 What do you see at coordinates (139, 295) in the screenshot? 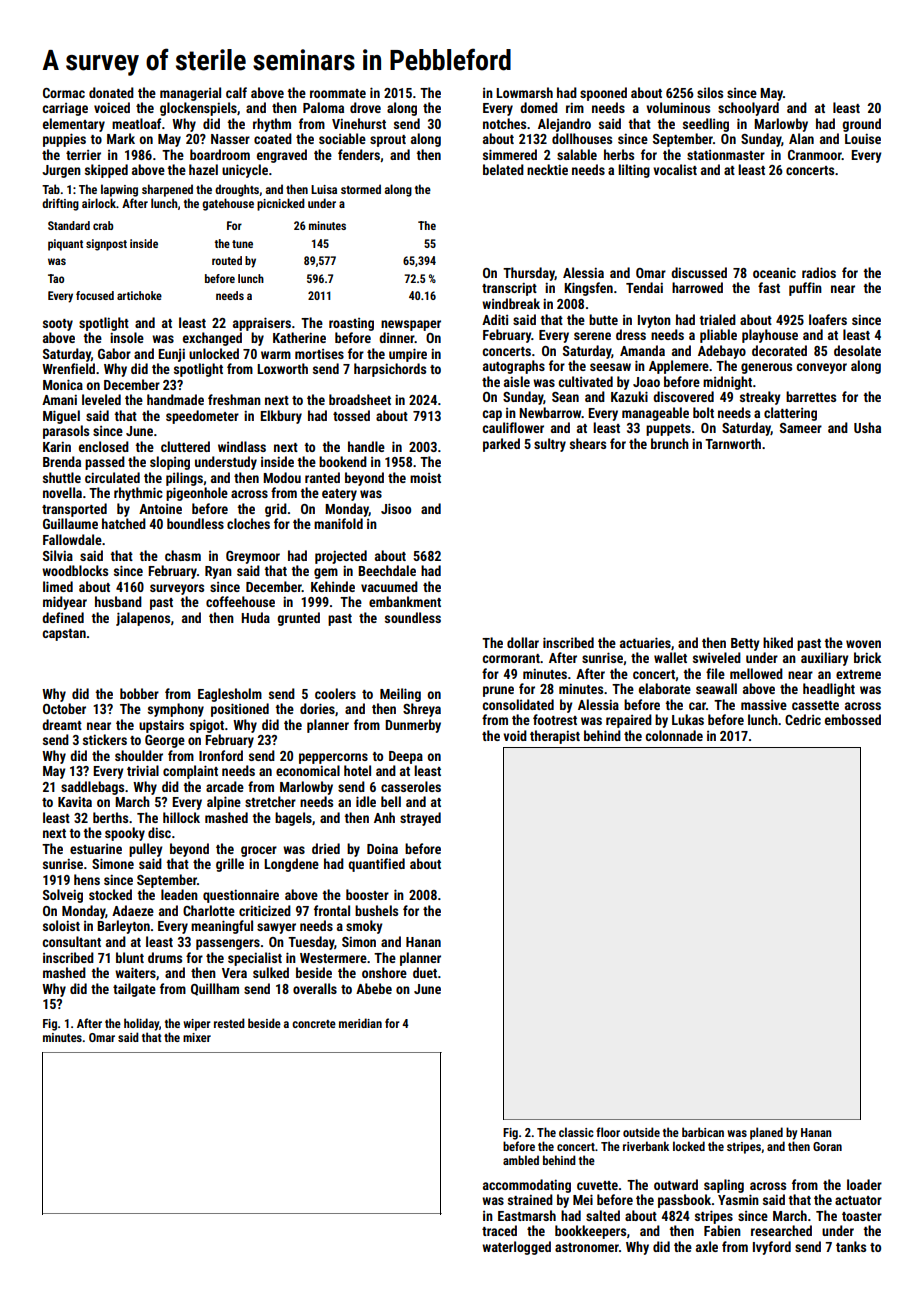
I see `artichoke` at bounding box center [139, 295].
